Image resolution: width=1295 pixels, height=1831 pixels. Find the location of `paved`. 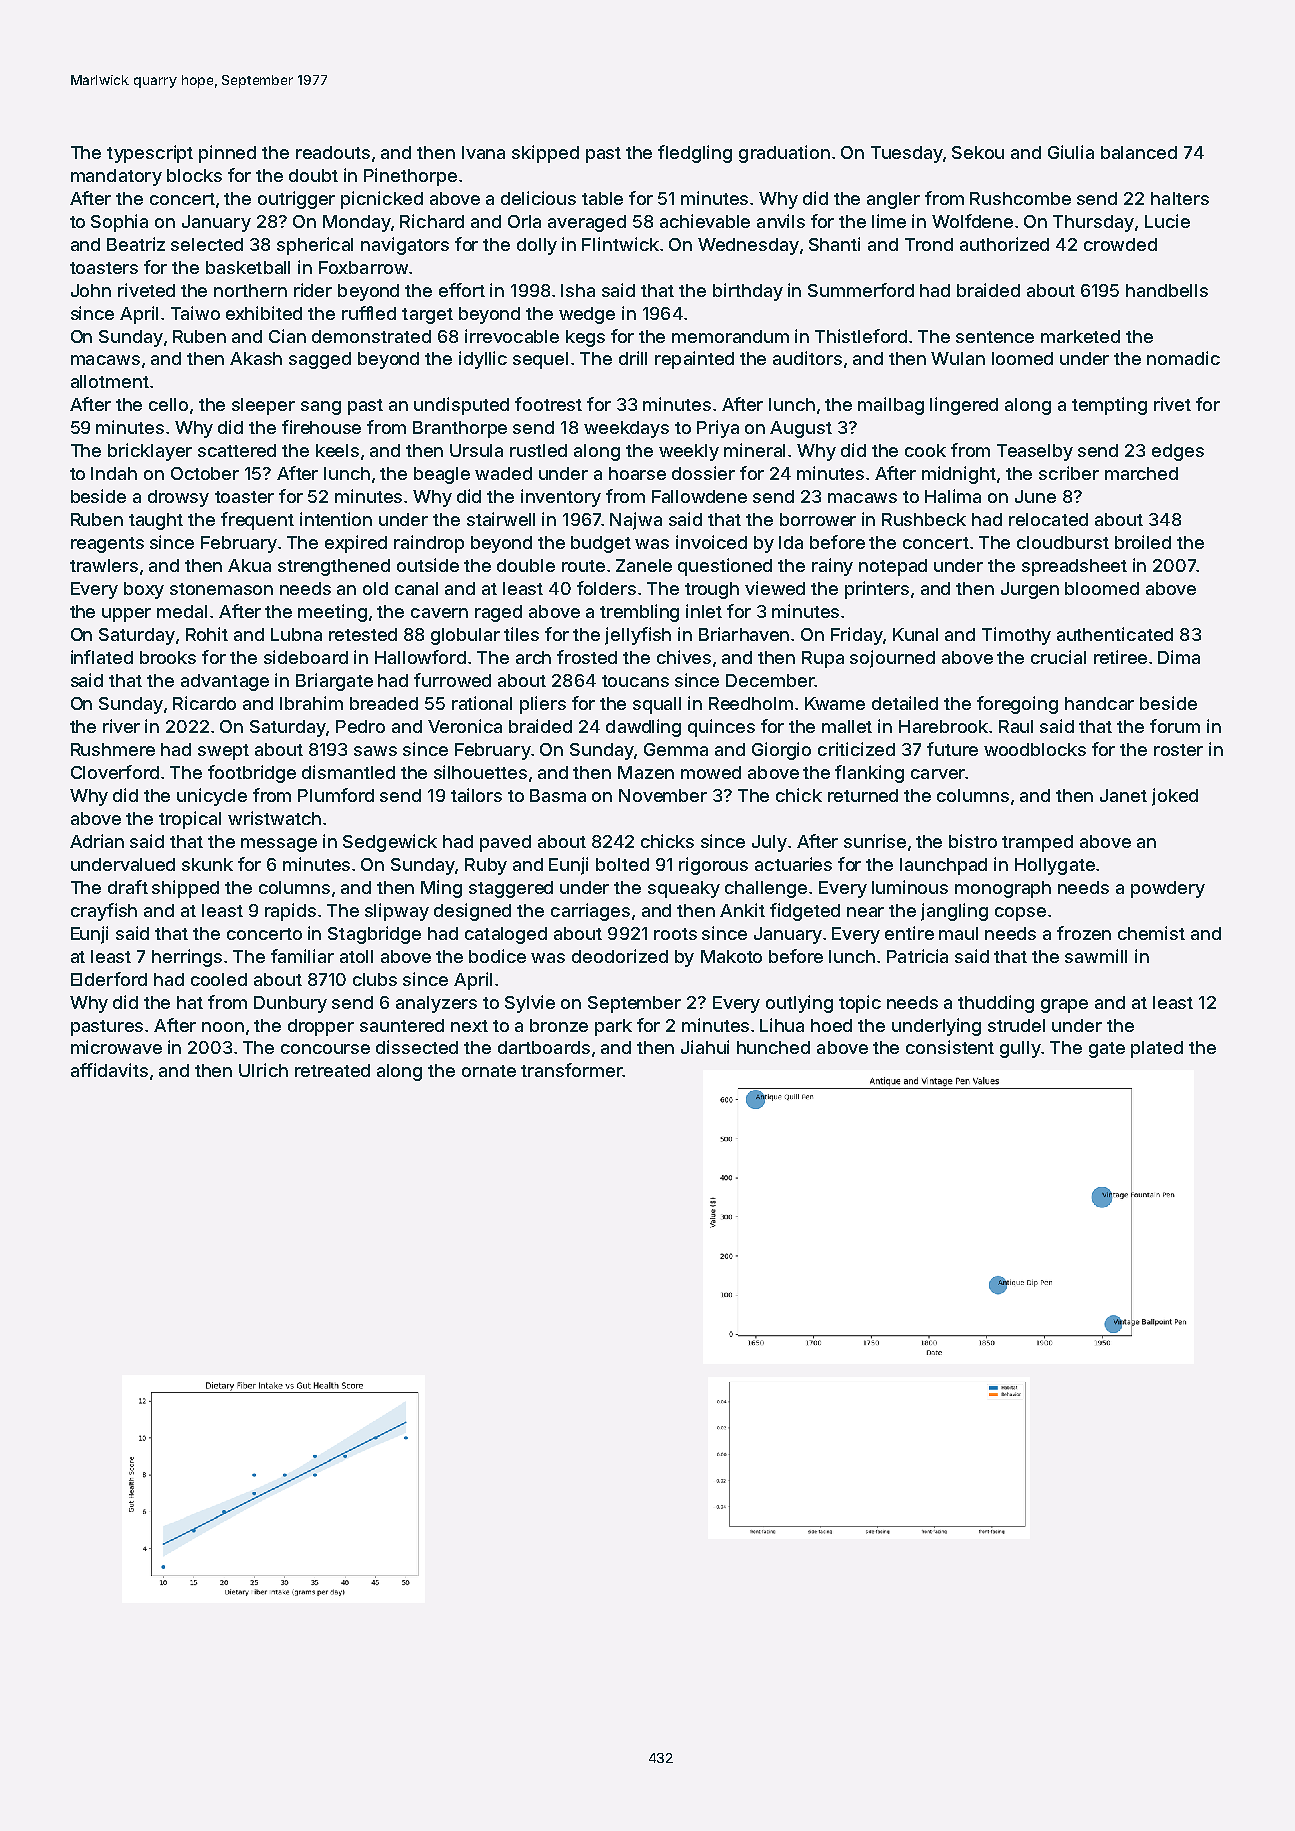

paved is located at coordinates (505, 843).
